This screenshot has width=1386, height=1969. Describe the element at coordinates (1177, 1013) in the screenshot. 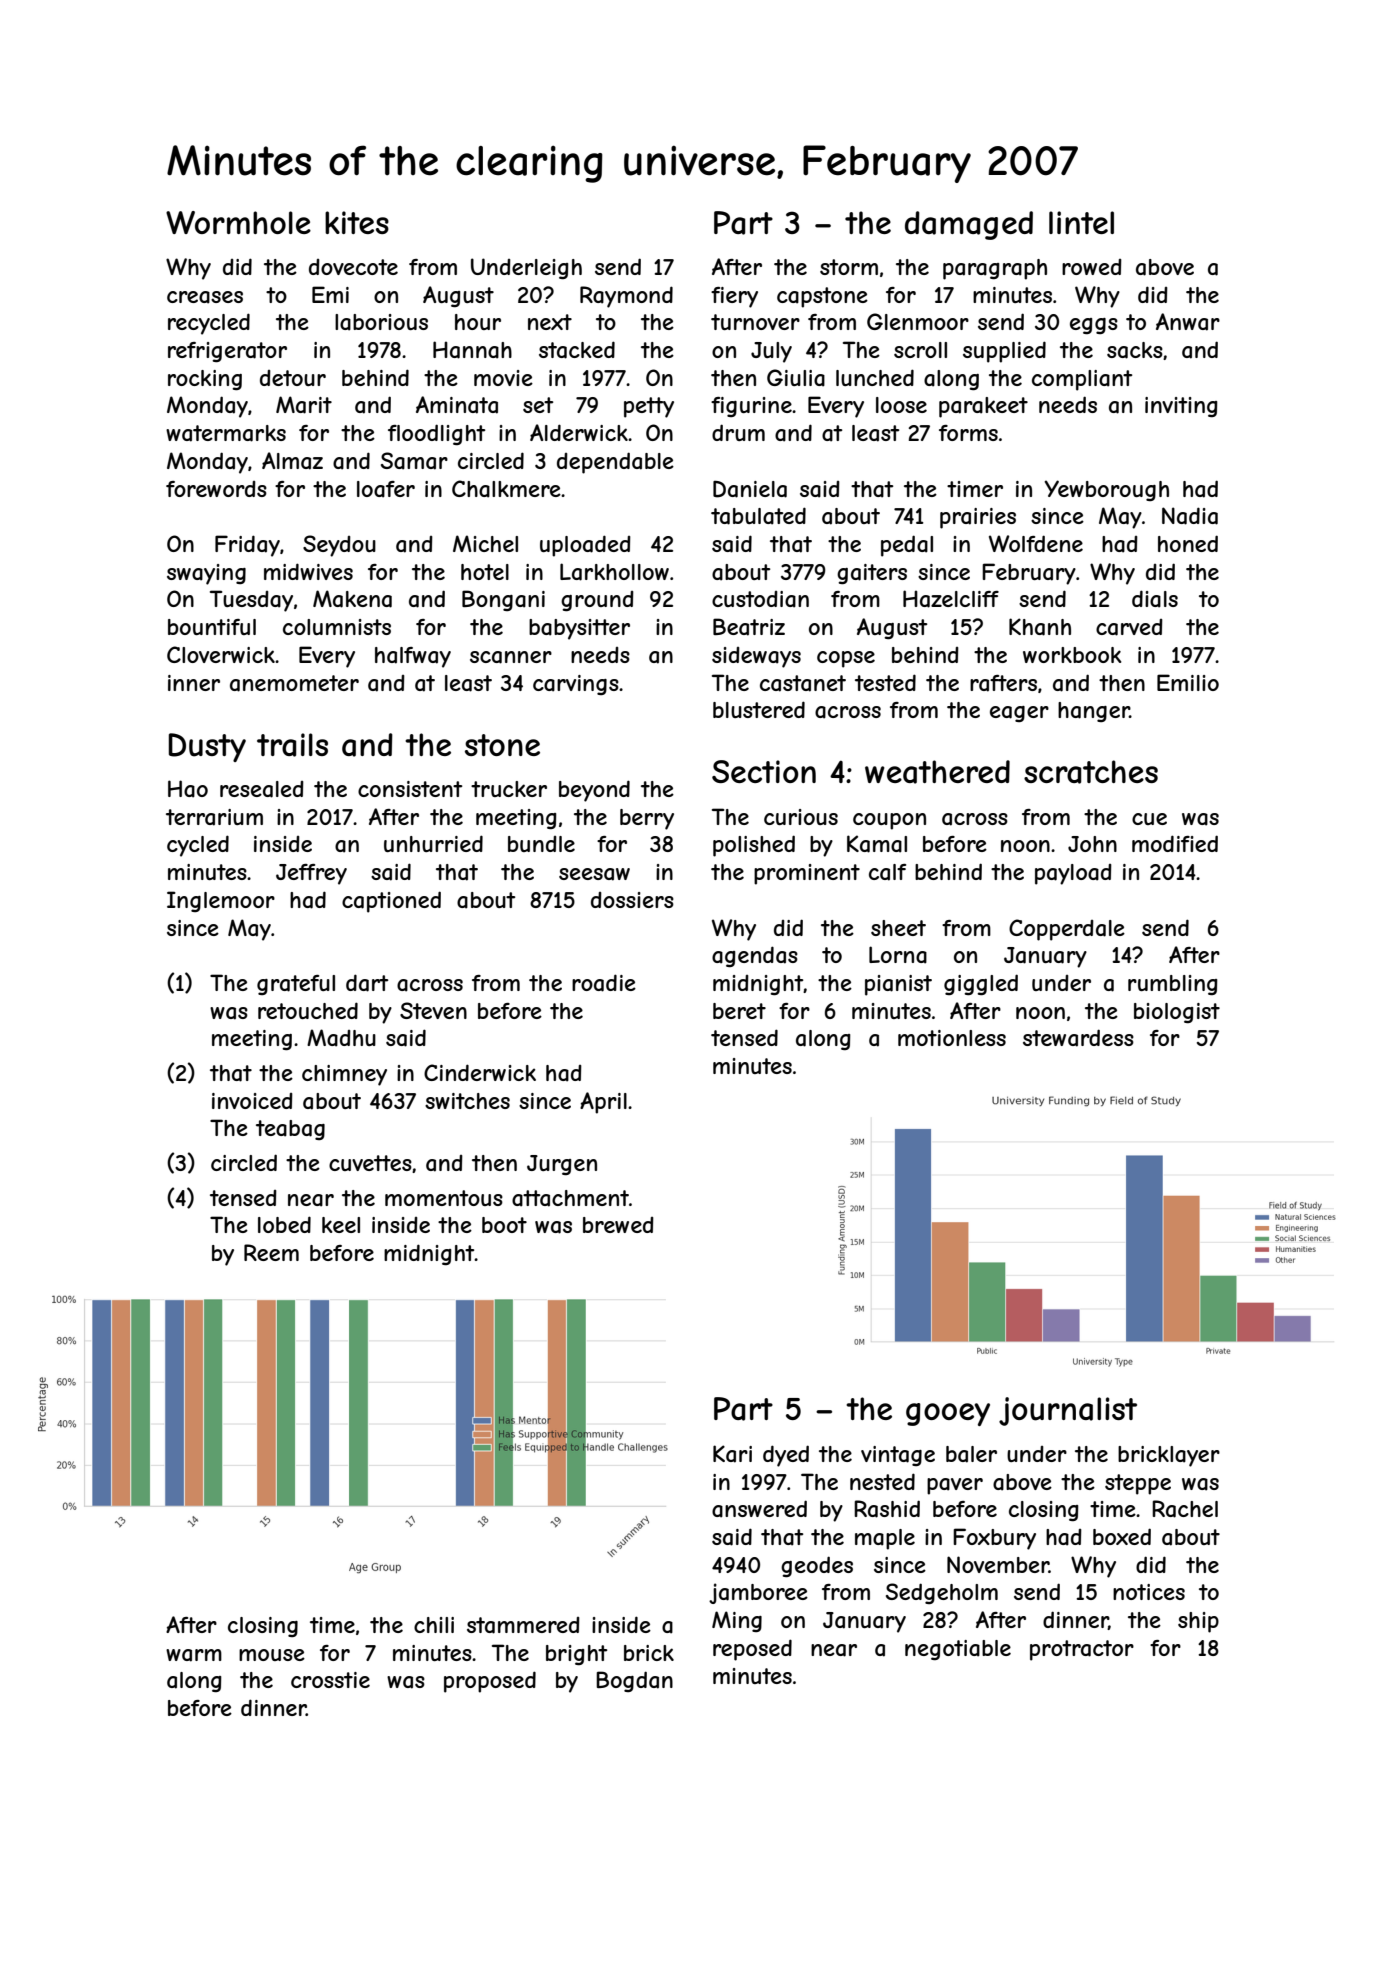

I see `biologist` at that location.
